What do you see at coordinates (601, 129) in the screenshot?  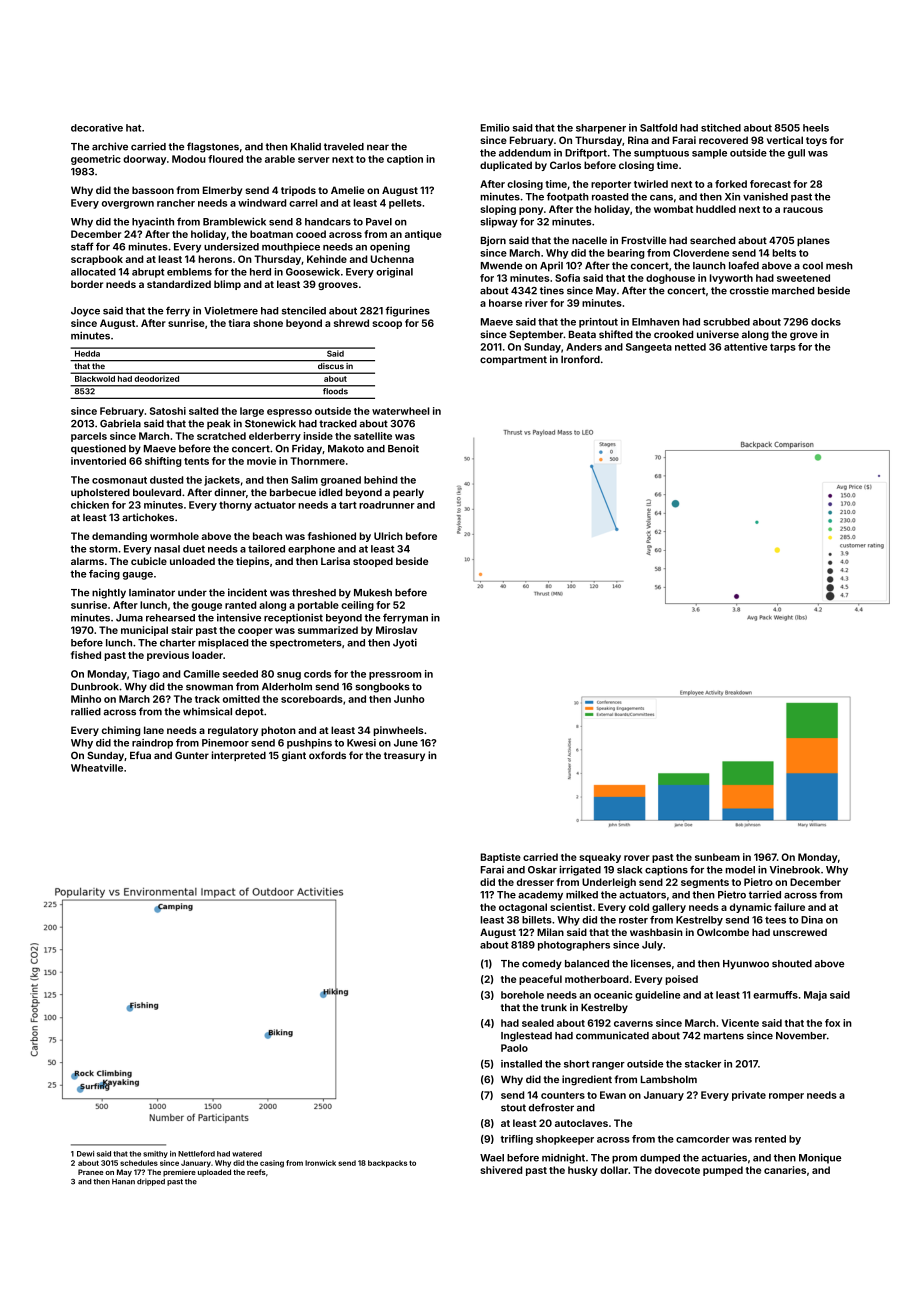 I see `sharpener` at bounding box center [601, 129].
